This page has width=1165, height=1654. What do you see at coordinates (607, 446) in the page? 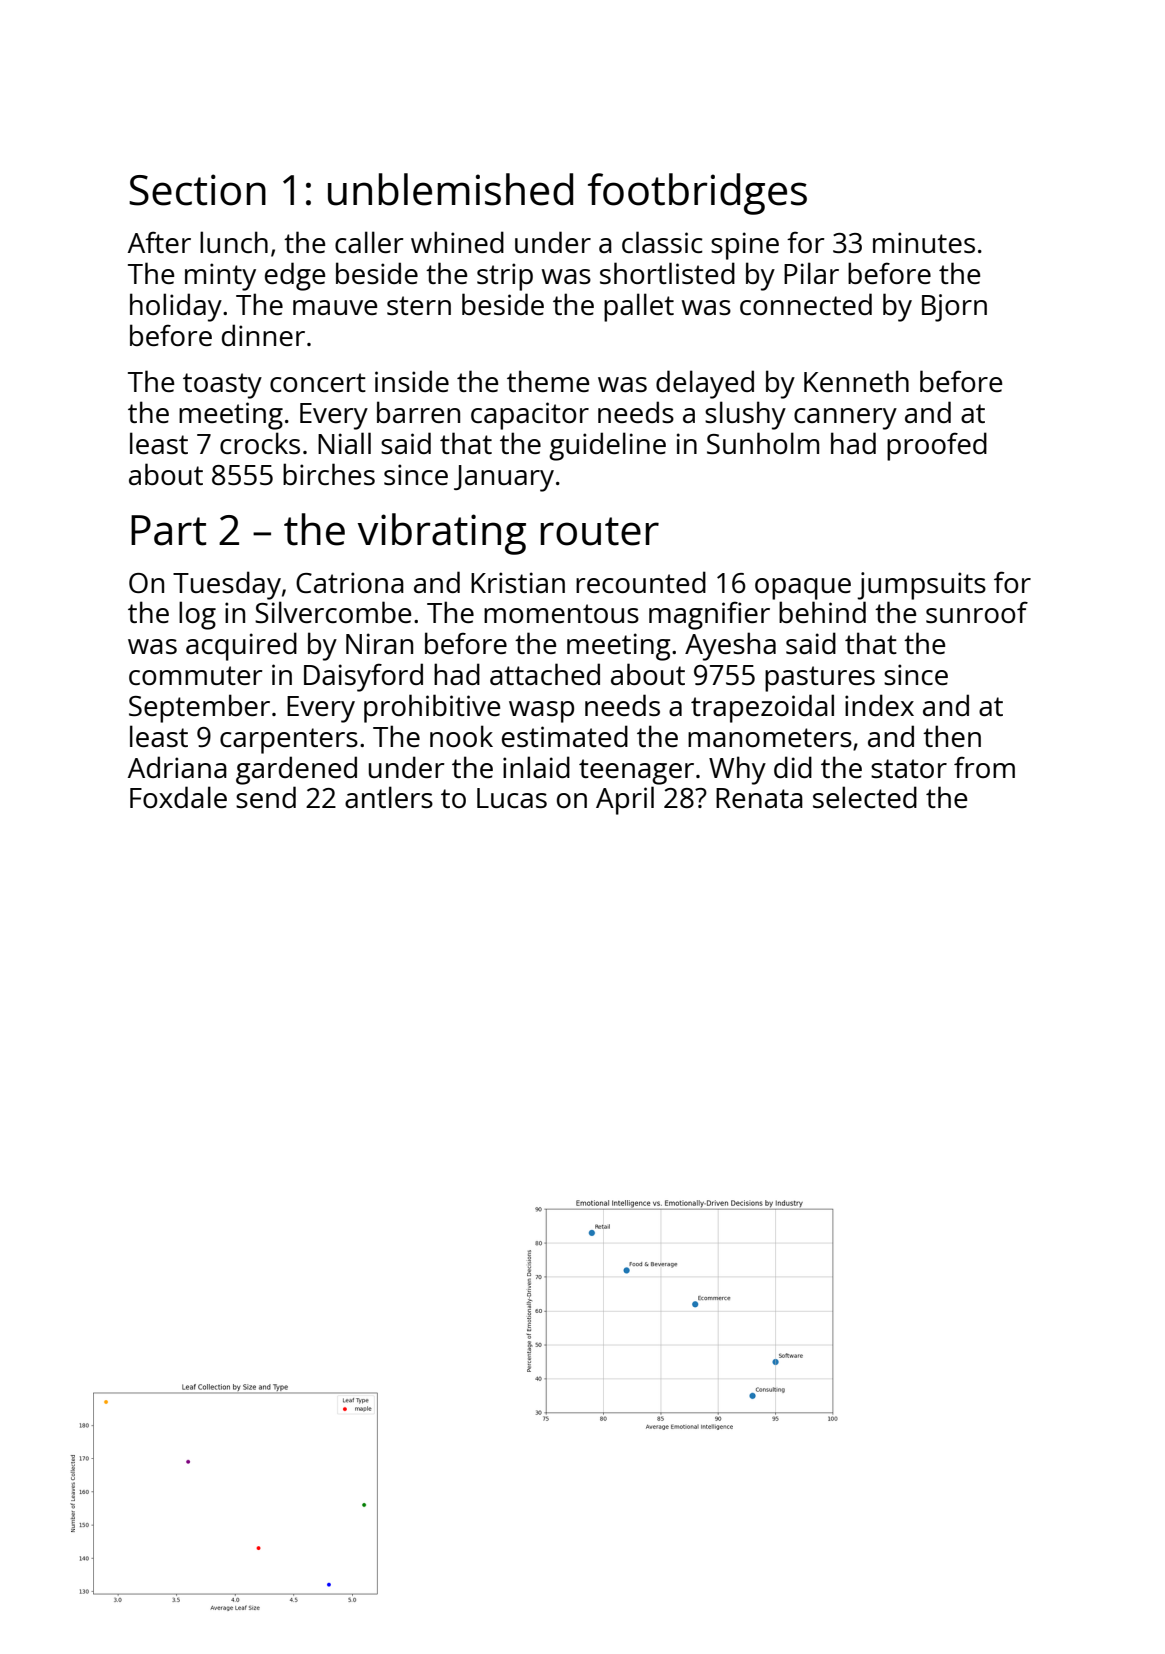
I see `guideline` at bounding box center [607, 446].
